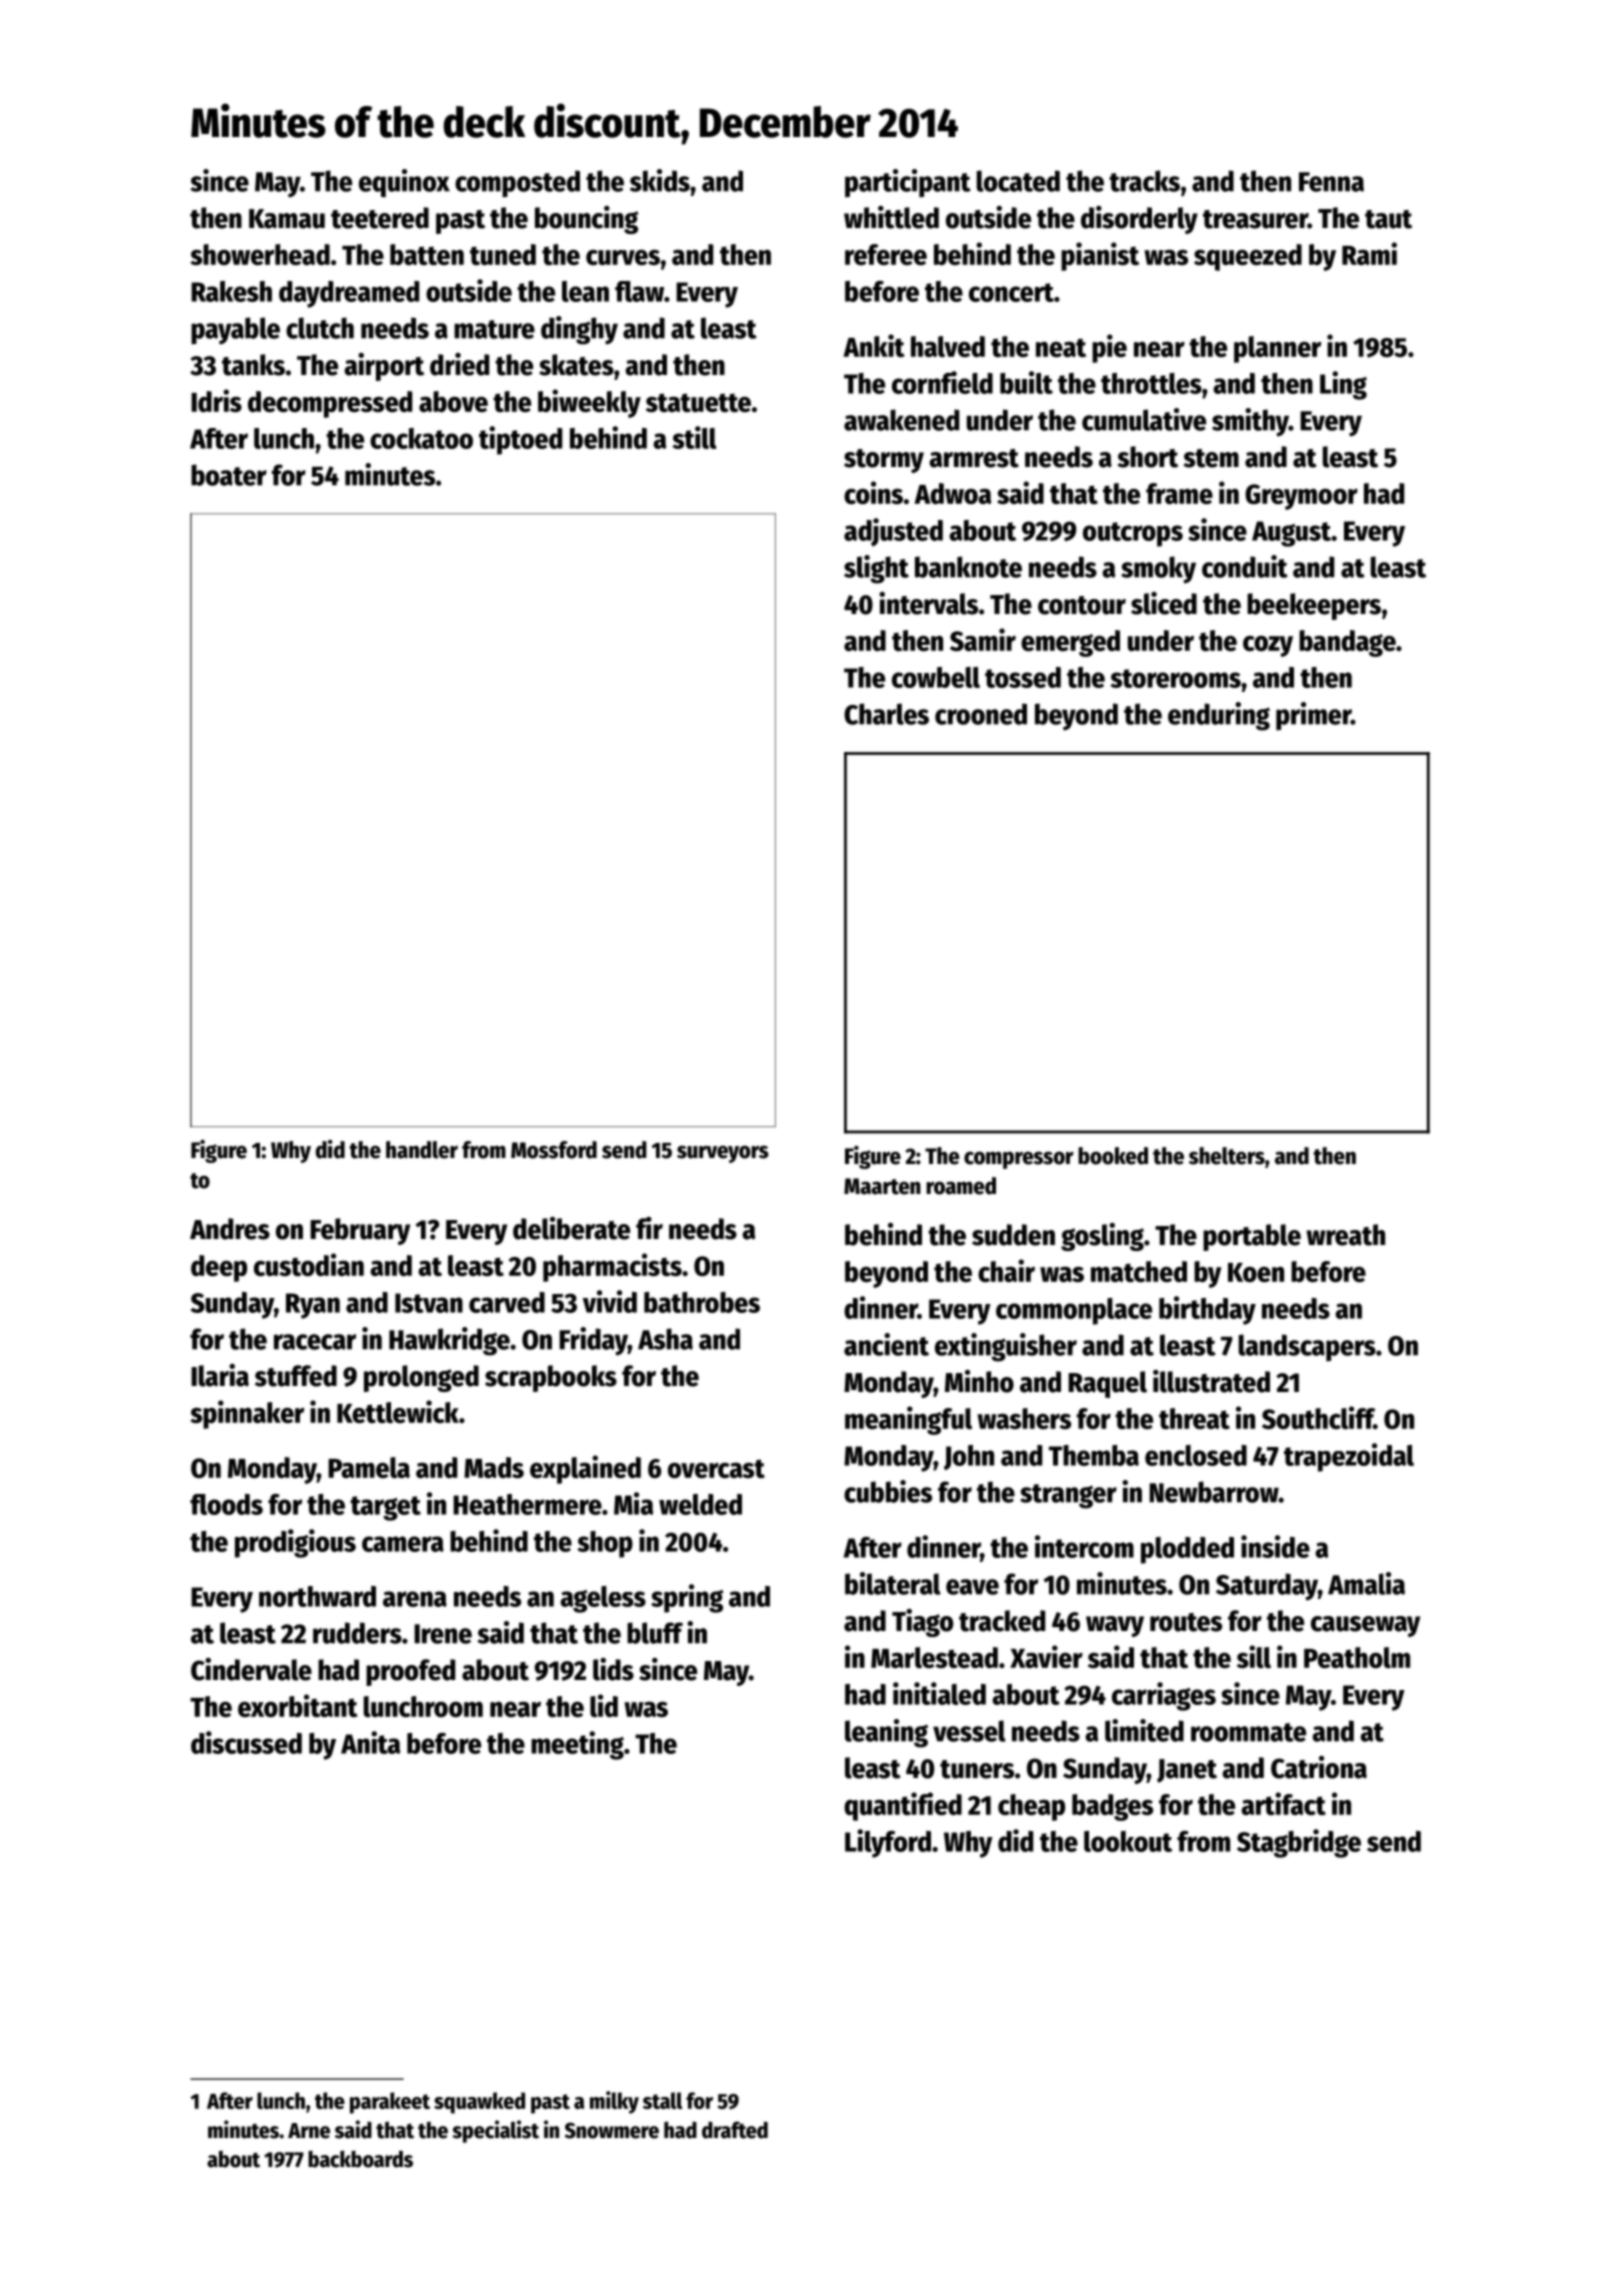 This image has height=2292, width=1620. What do you see at coordinates (422, 1150) in the image?
I see `handler` at bounding box center [422, 1150].
